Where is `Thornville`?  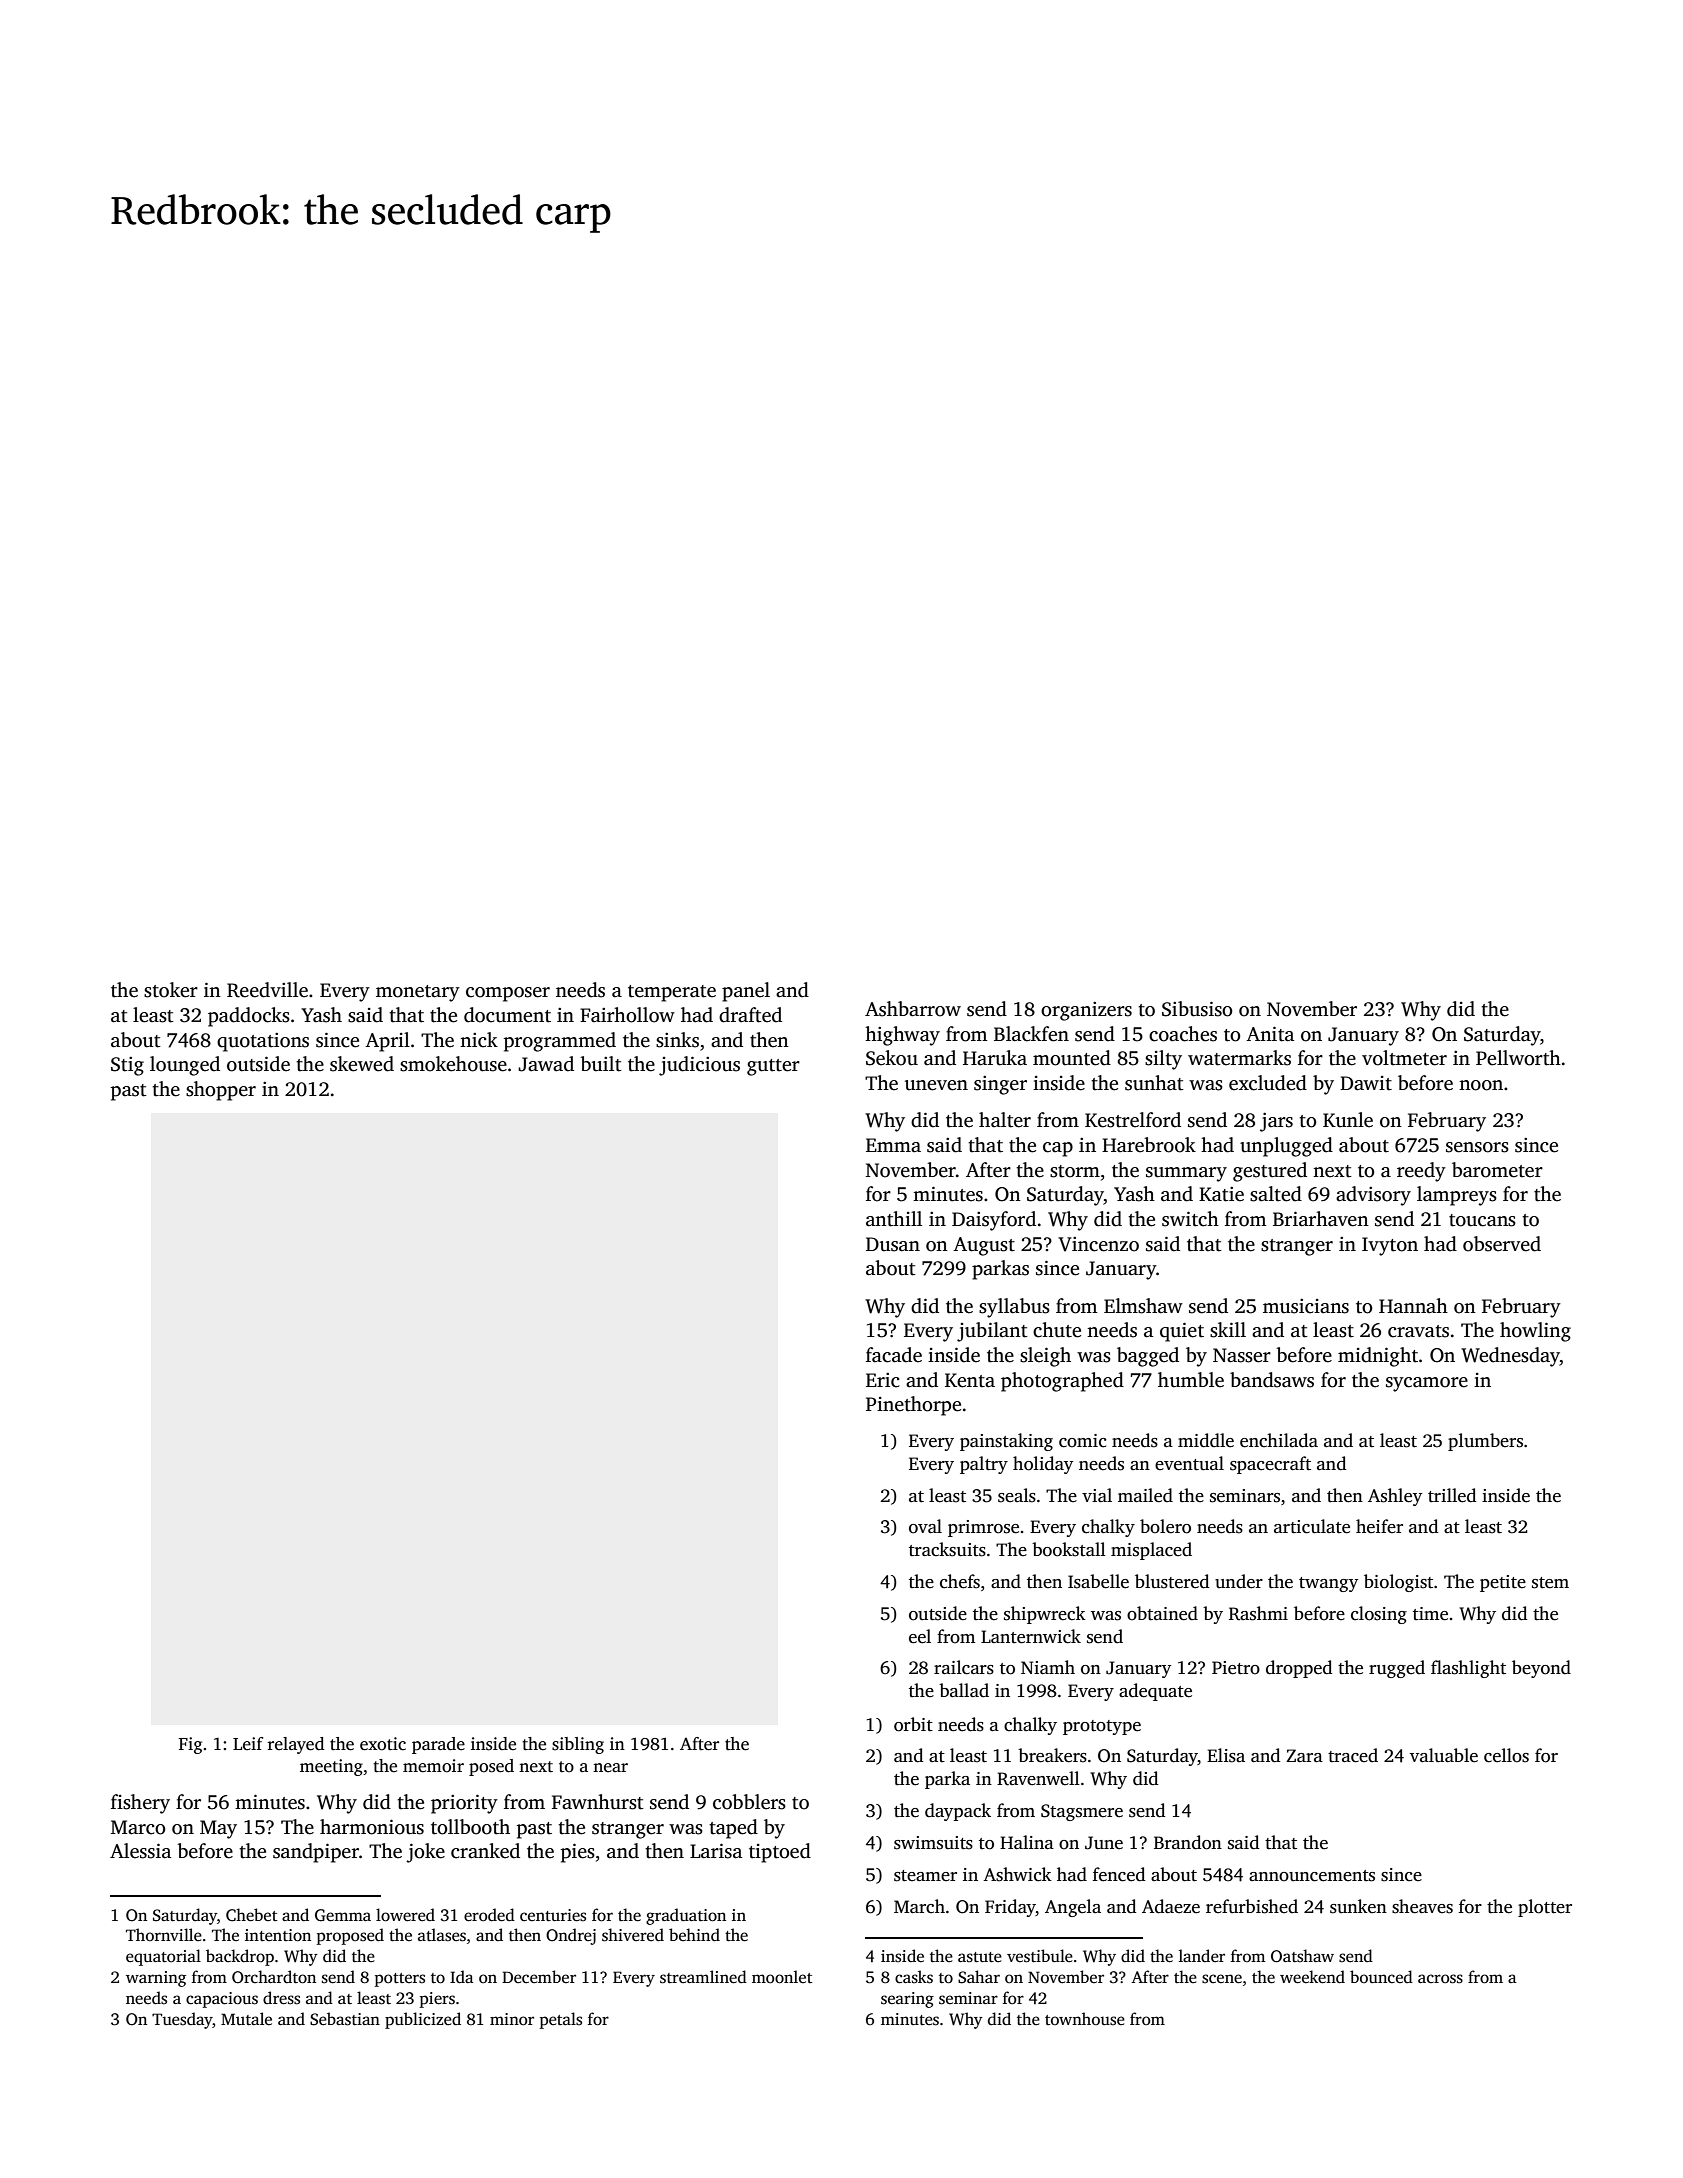
Thornville is located at coordinates (164, 1934).
